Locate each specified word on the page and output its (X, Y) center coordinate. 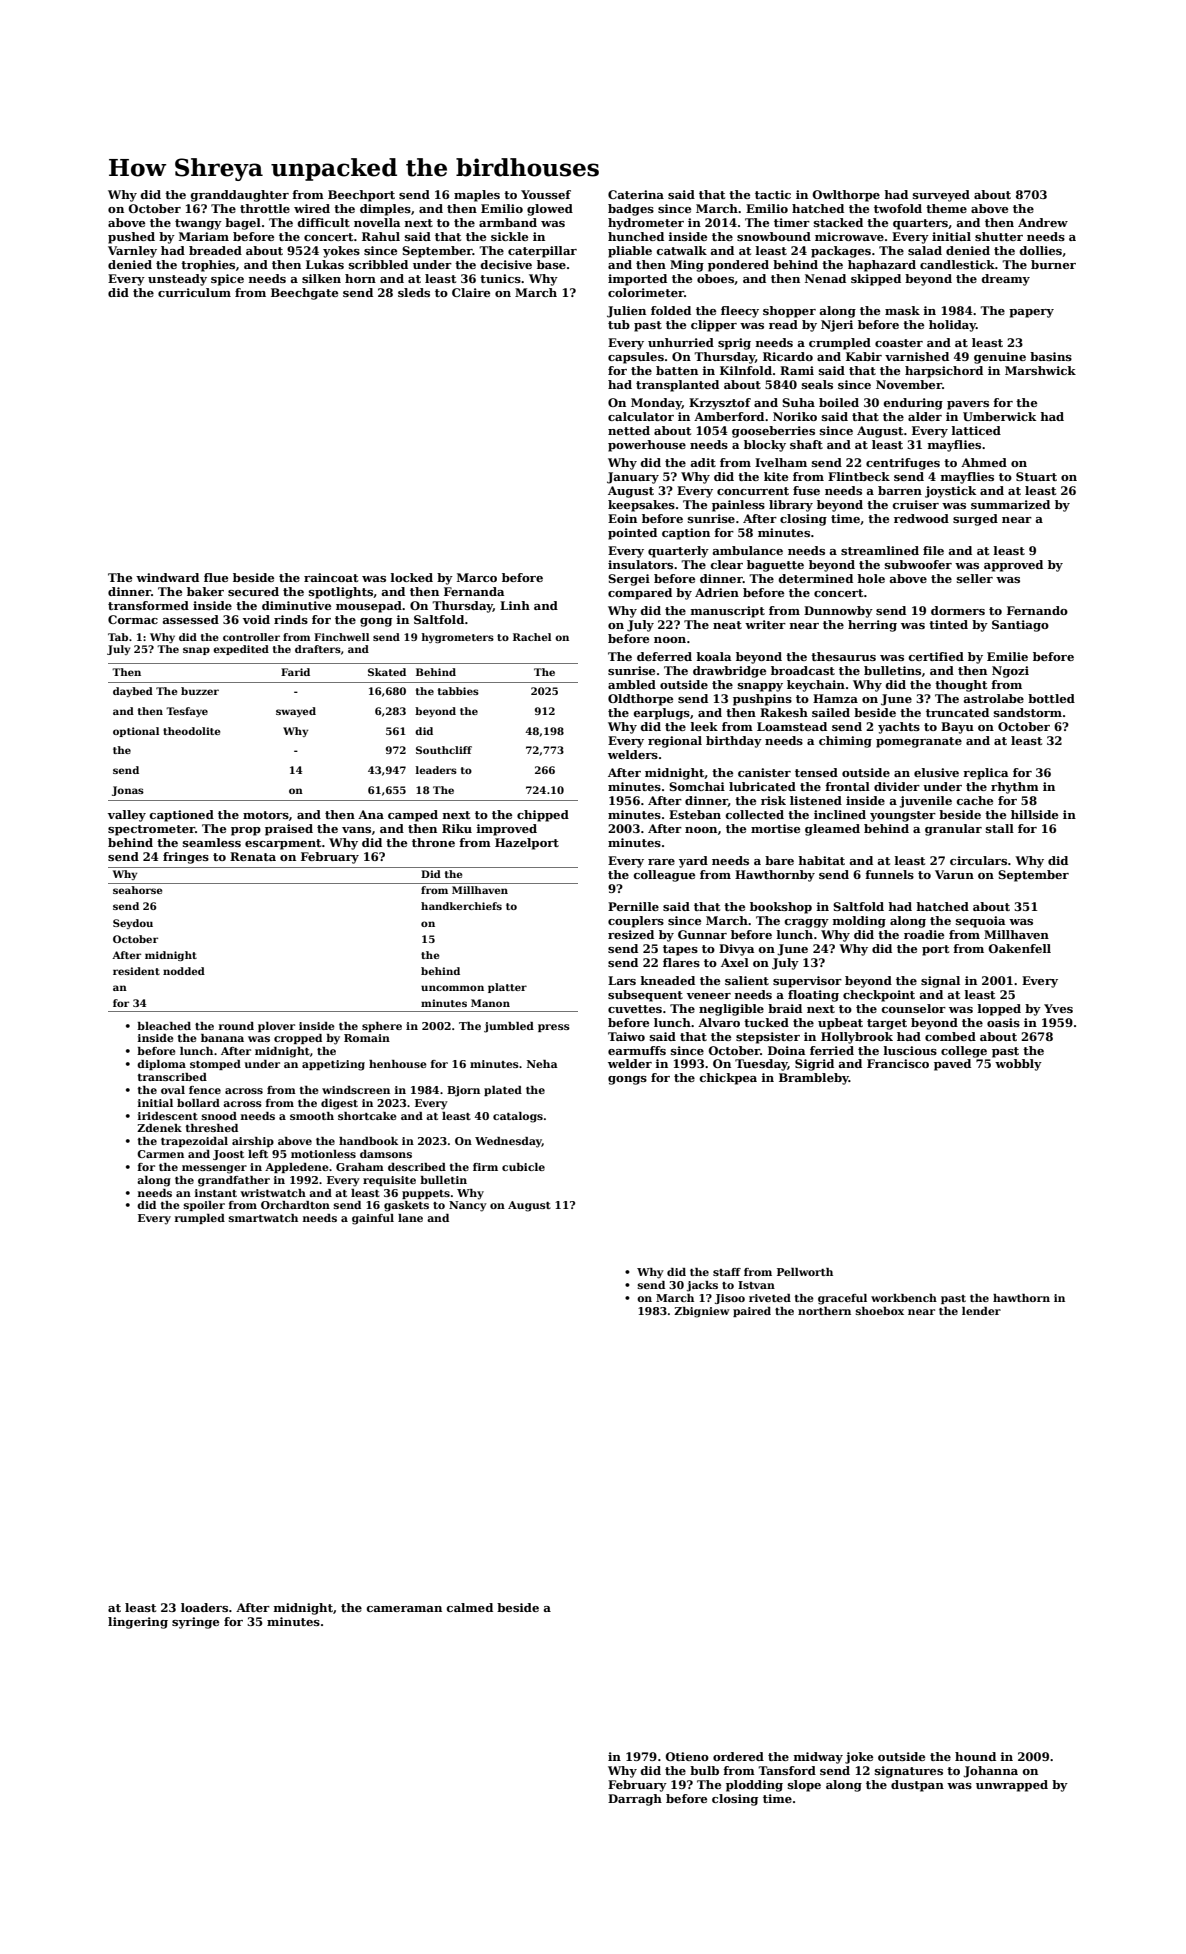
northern (824, 1311)
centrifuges (903, 464)
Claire (471, 292)
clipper (714, 326)
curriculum (194, 292)
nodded (184, 971)
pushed (131, 238)
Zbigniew (701, 1312)
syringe (195, 1623)
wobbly (1018, 1065)
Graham (360, 1167)
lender (981, 1311)
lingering (138, 1623)
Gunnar (702, 934)
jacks (702, 1286)
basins (1051, 356)
